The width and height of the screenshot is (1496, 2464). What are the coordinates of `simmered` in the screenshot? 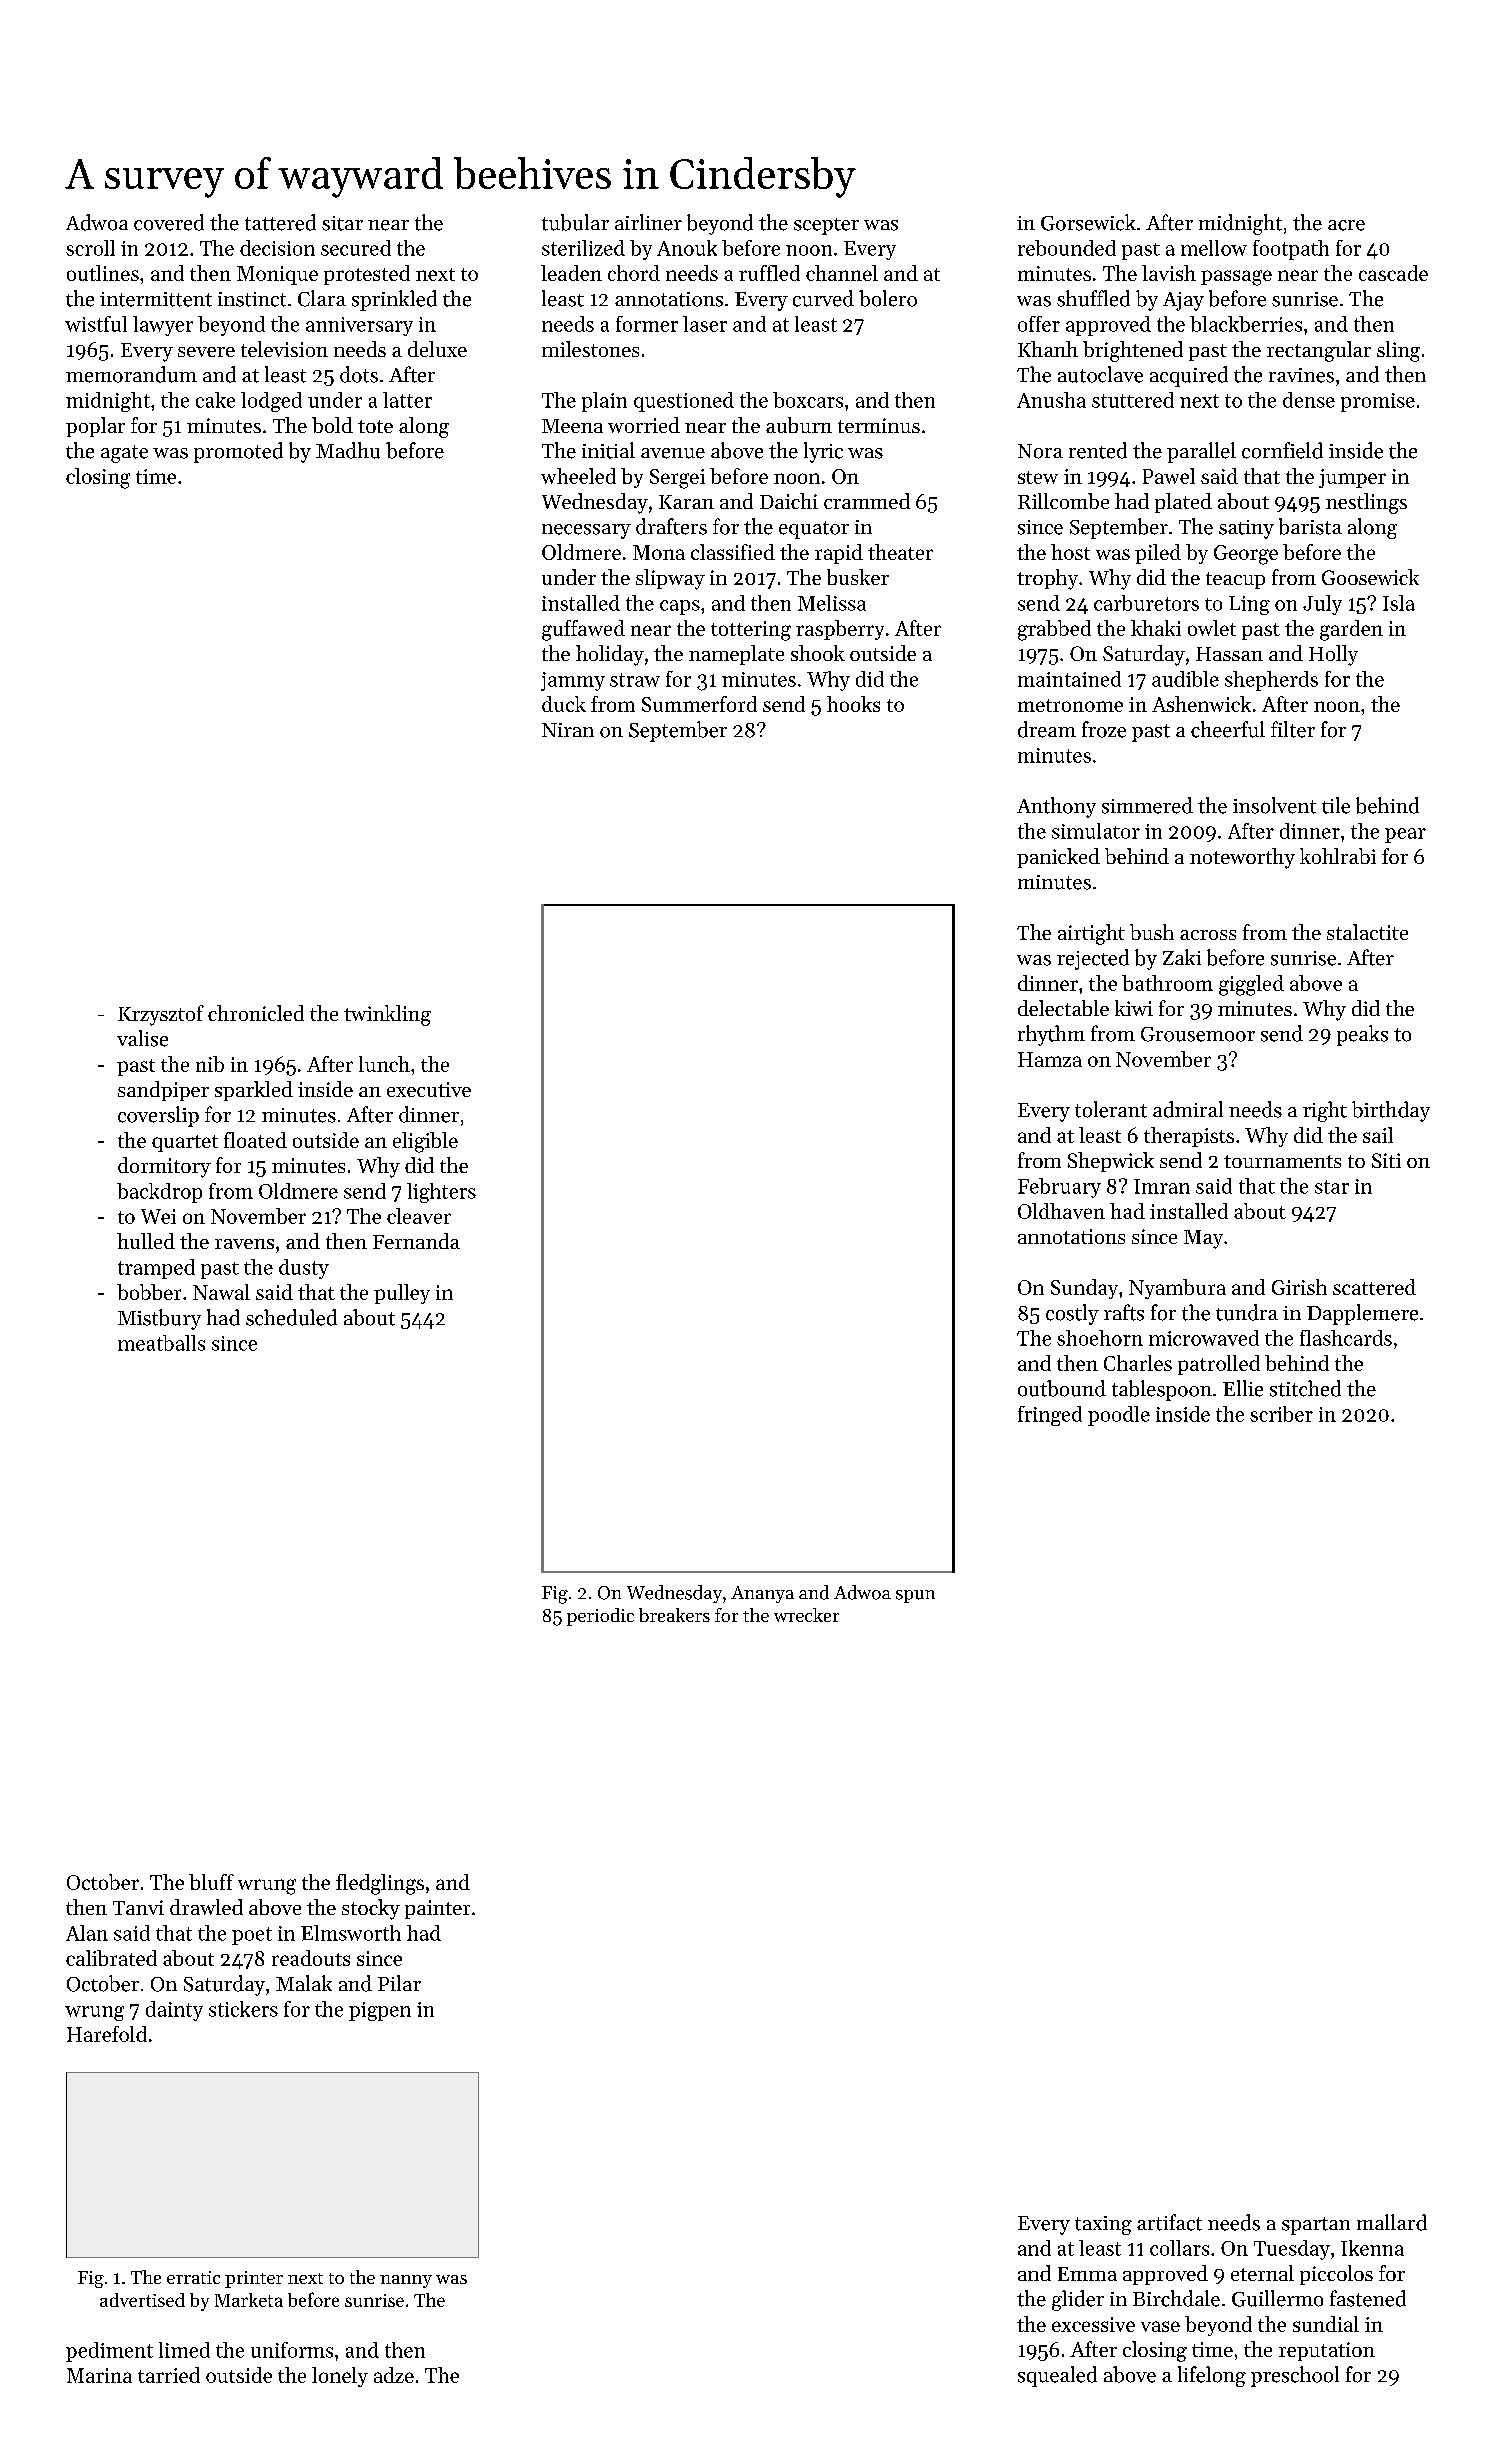 It's located at (1147, 805).
